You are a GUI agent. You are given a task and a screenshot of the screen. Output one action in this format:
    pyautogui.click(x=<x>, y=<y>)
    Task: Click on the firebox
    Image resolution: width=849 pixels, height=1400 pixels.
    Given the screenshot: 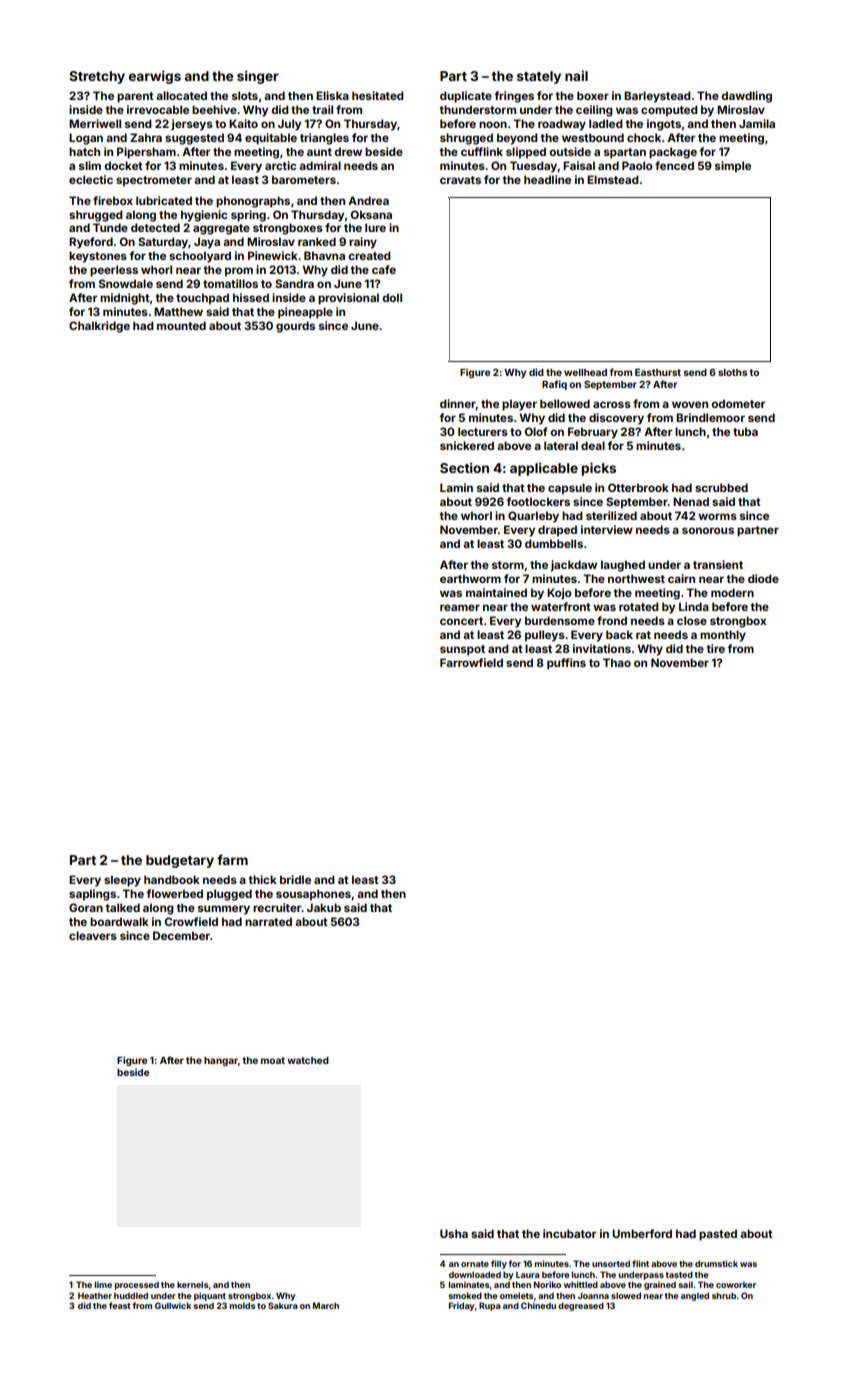 What is the action you would take?
    pyautogui.click(x=113, y=200)
